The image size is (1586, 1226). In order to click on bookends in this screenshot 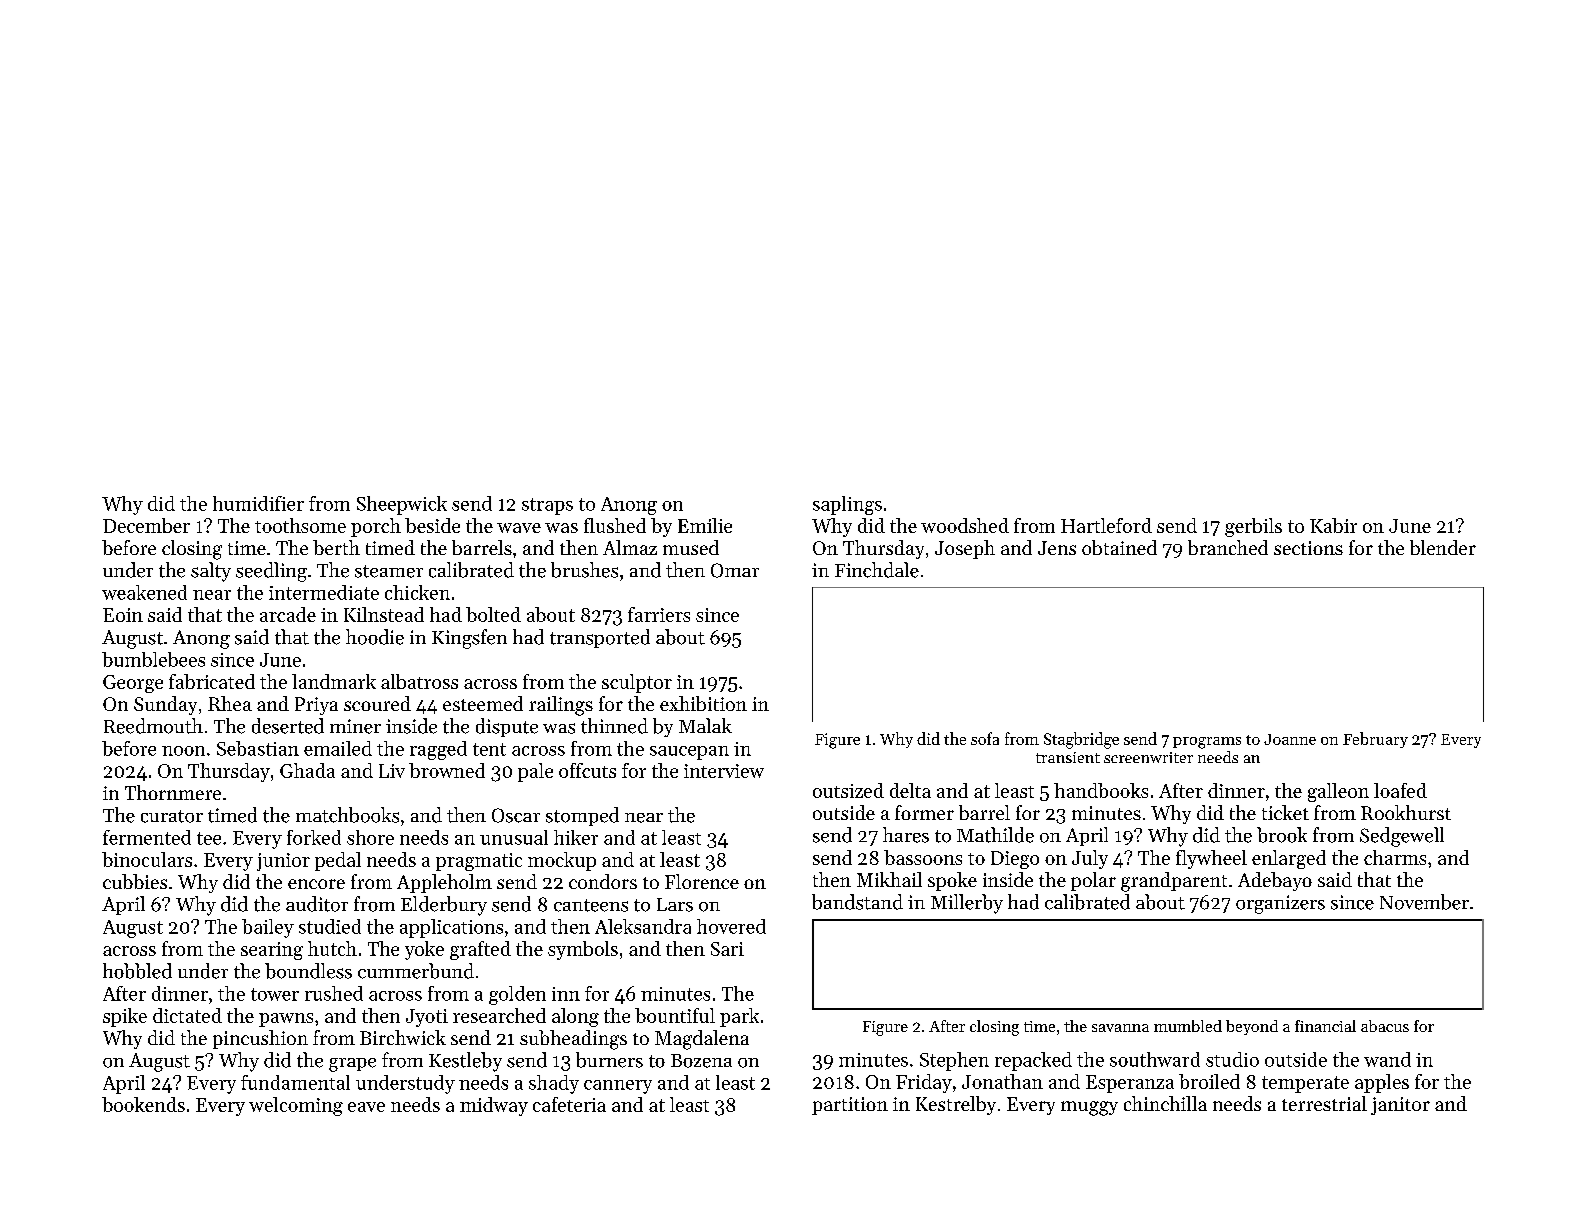, I will do `click(143, 1104)`.
